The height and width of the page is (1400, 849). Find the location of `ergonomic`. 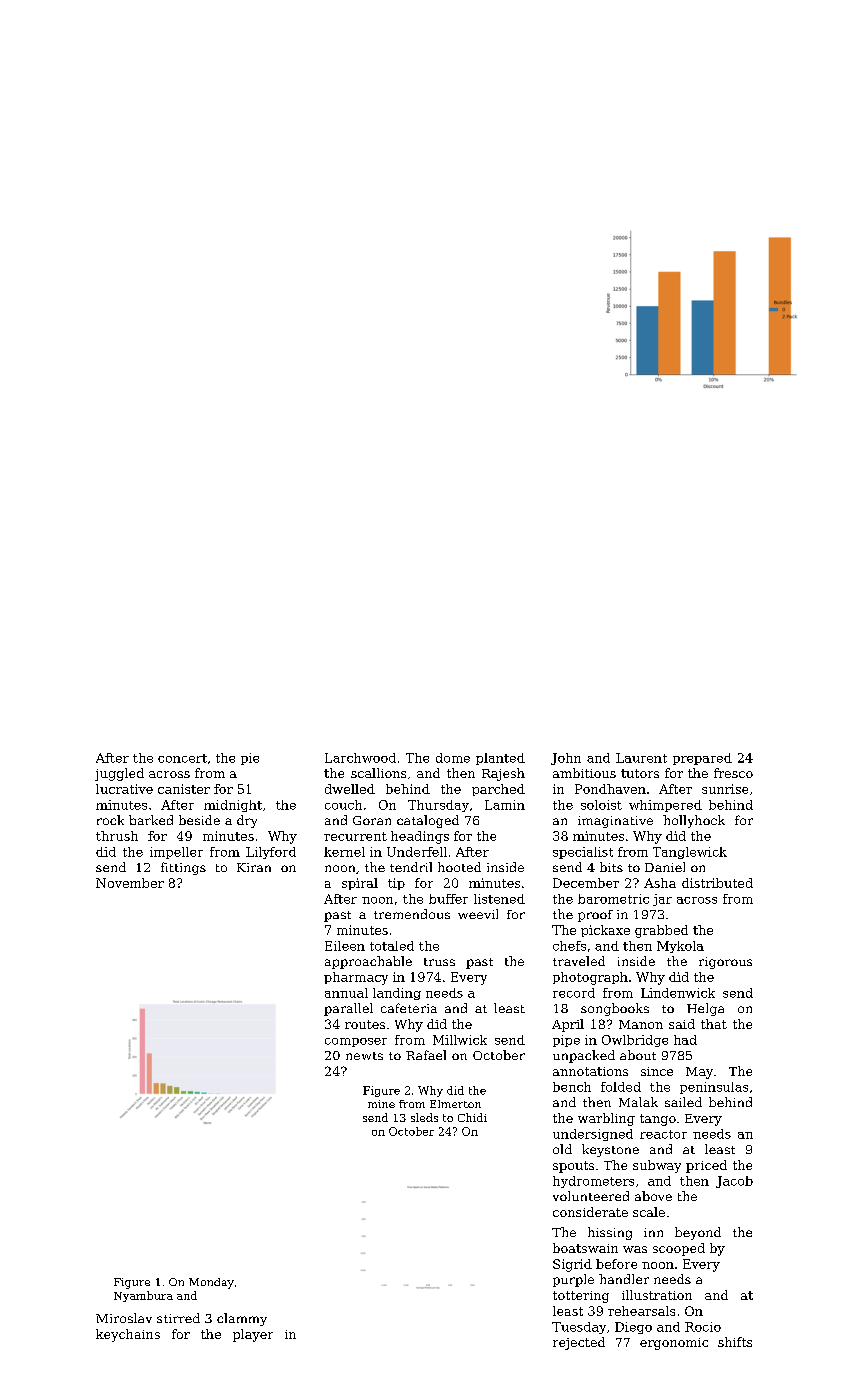

ergonomic is located at coordinates (674, 1344).
